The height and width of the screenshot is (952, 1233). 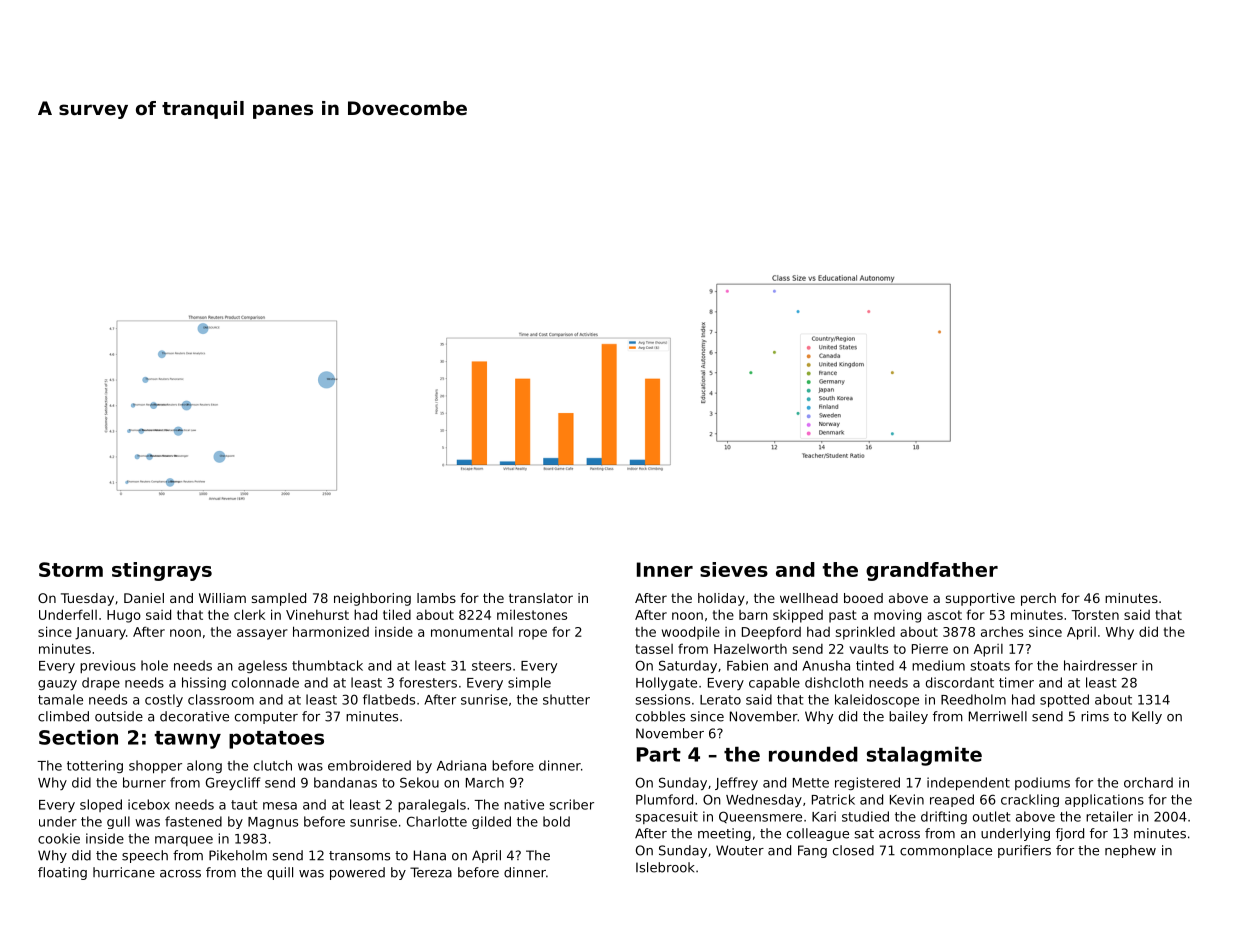 I want to click on stingrays, so click(x=162, y=571).
